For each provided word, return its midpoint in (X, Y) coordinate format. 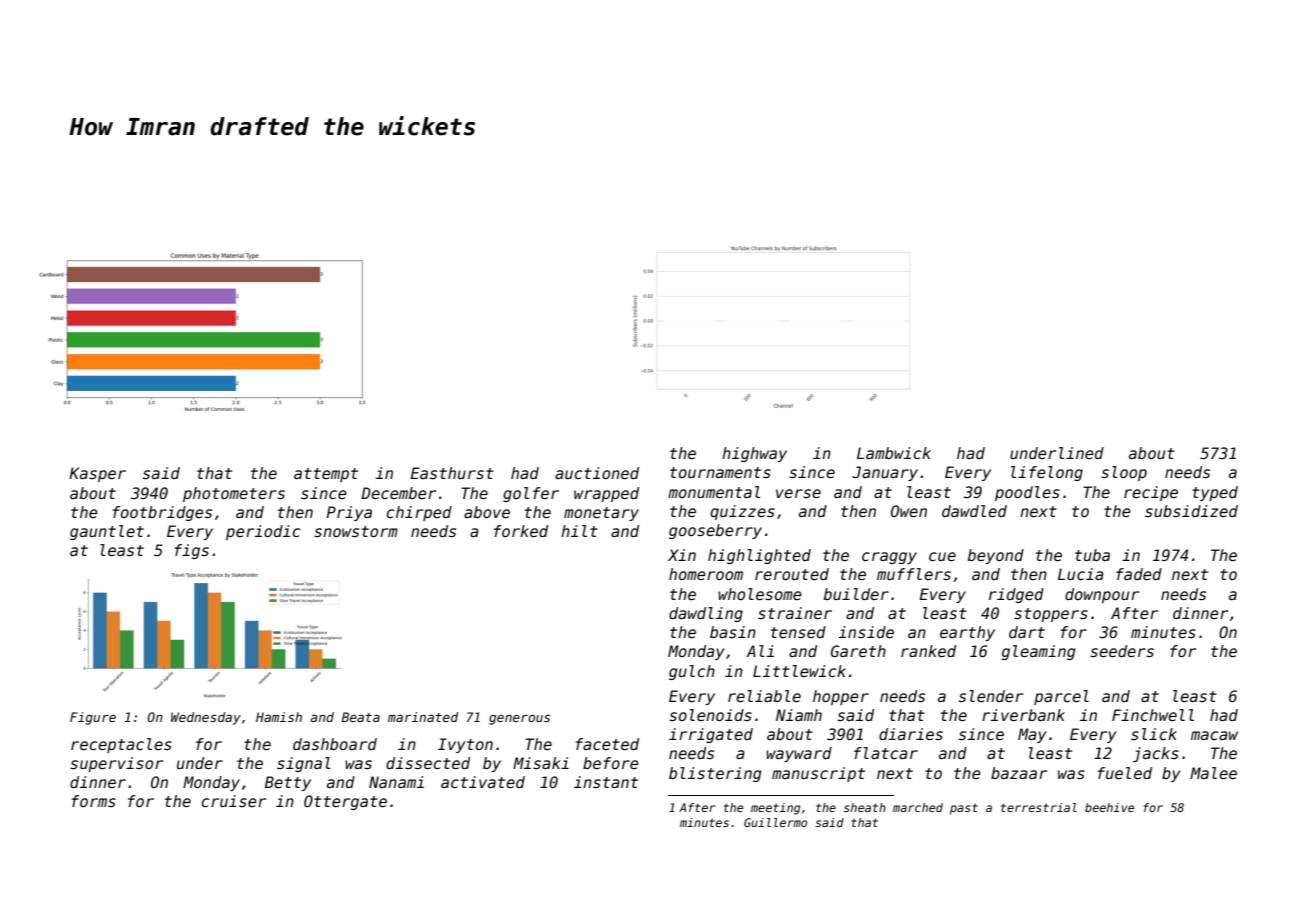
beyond (996, 556)
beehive (1109, 807)
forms (94, 801)
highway (754, 454)
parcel (1061, 697)
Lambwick (894, 453)
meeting (775, 809)
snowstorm (356, 532)
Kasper (97, 474)
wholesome (760, 594)
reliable (764, 696)
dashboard (335, 744)
